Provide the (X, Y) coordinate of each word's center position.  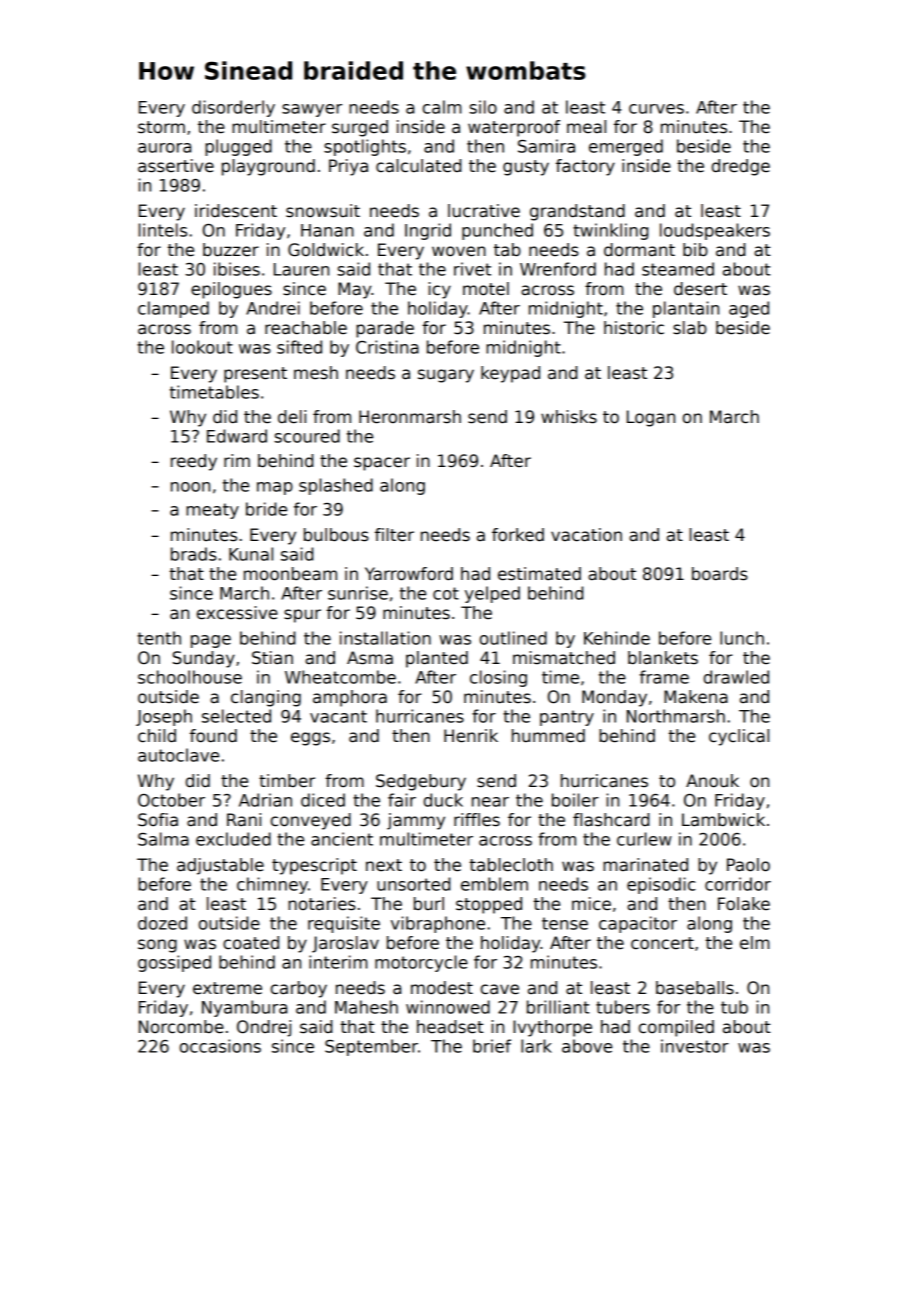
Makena (696, 697)
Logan (651, 418)
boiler (575, 800)
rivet (472, 269)
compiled (676, 1028)
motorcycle (421, 963)
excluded (233, 839)
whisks (569, 417)
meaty (212, 511)
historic (634, 328)
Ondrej (264, 1028)
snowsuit (323, 211)
